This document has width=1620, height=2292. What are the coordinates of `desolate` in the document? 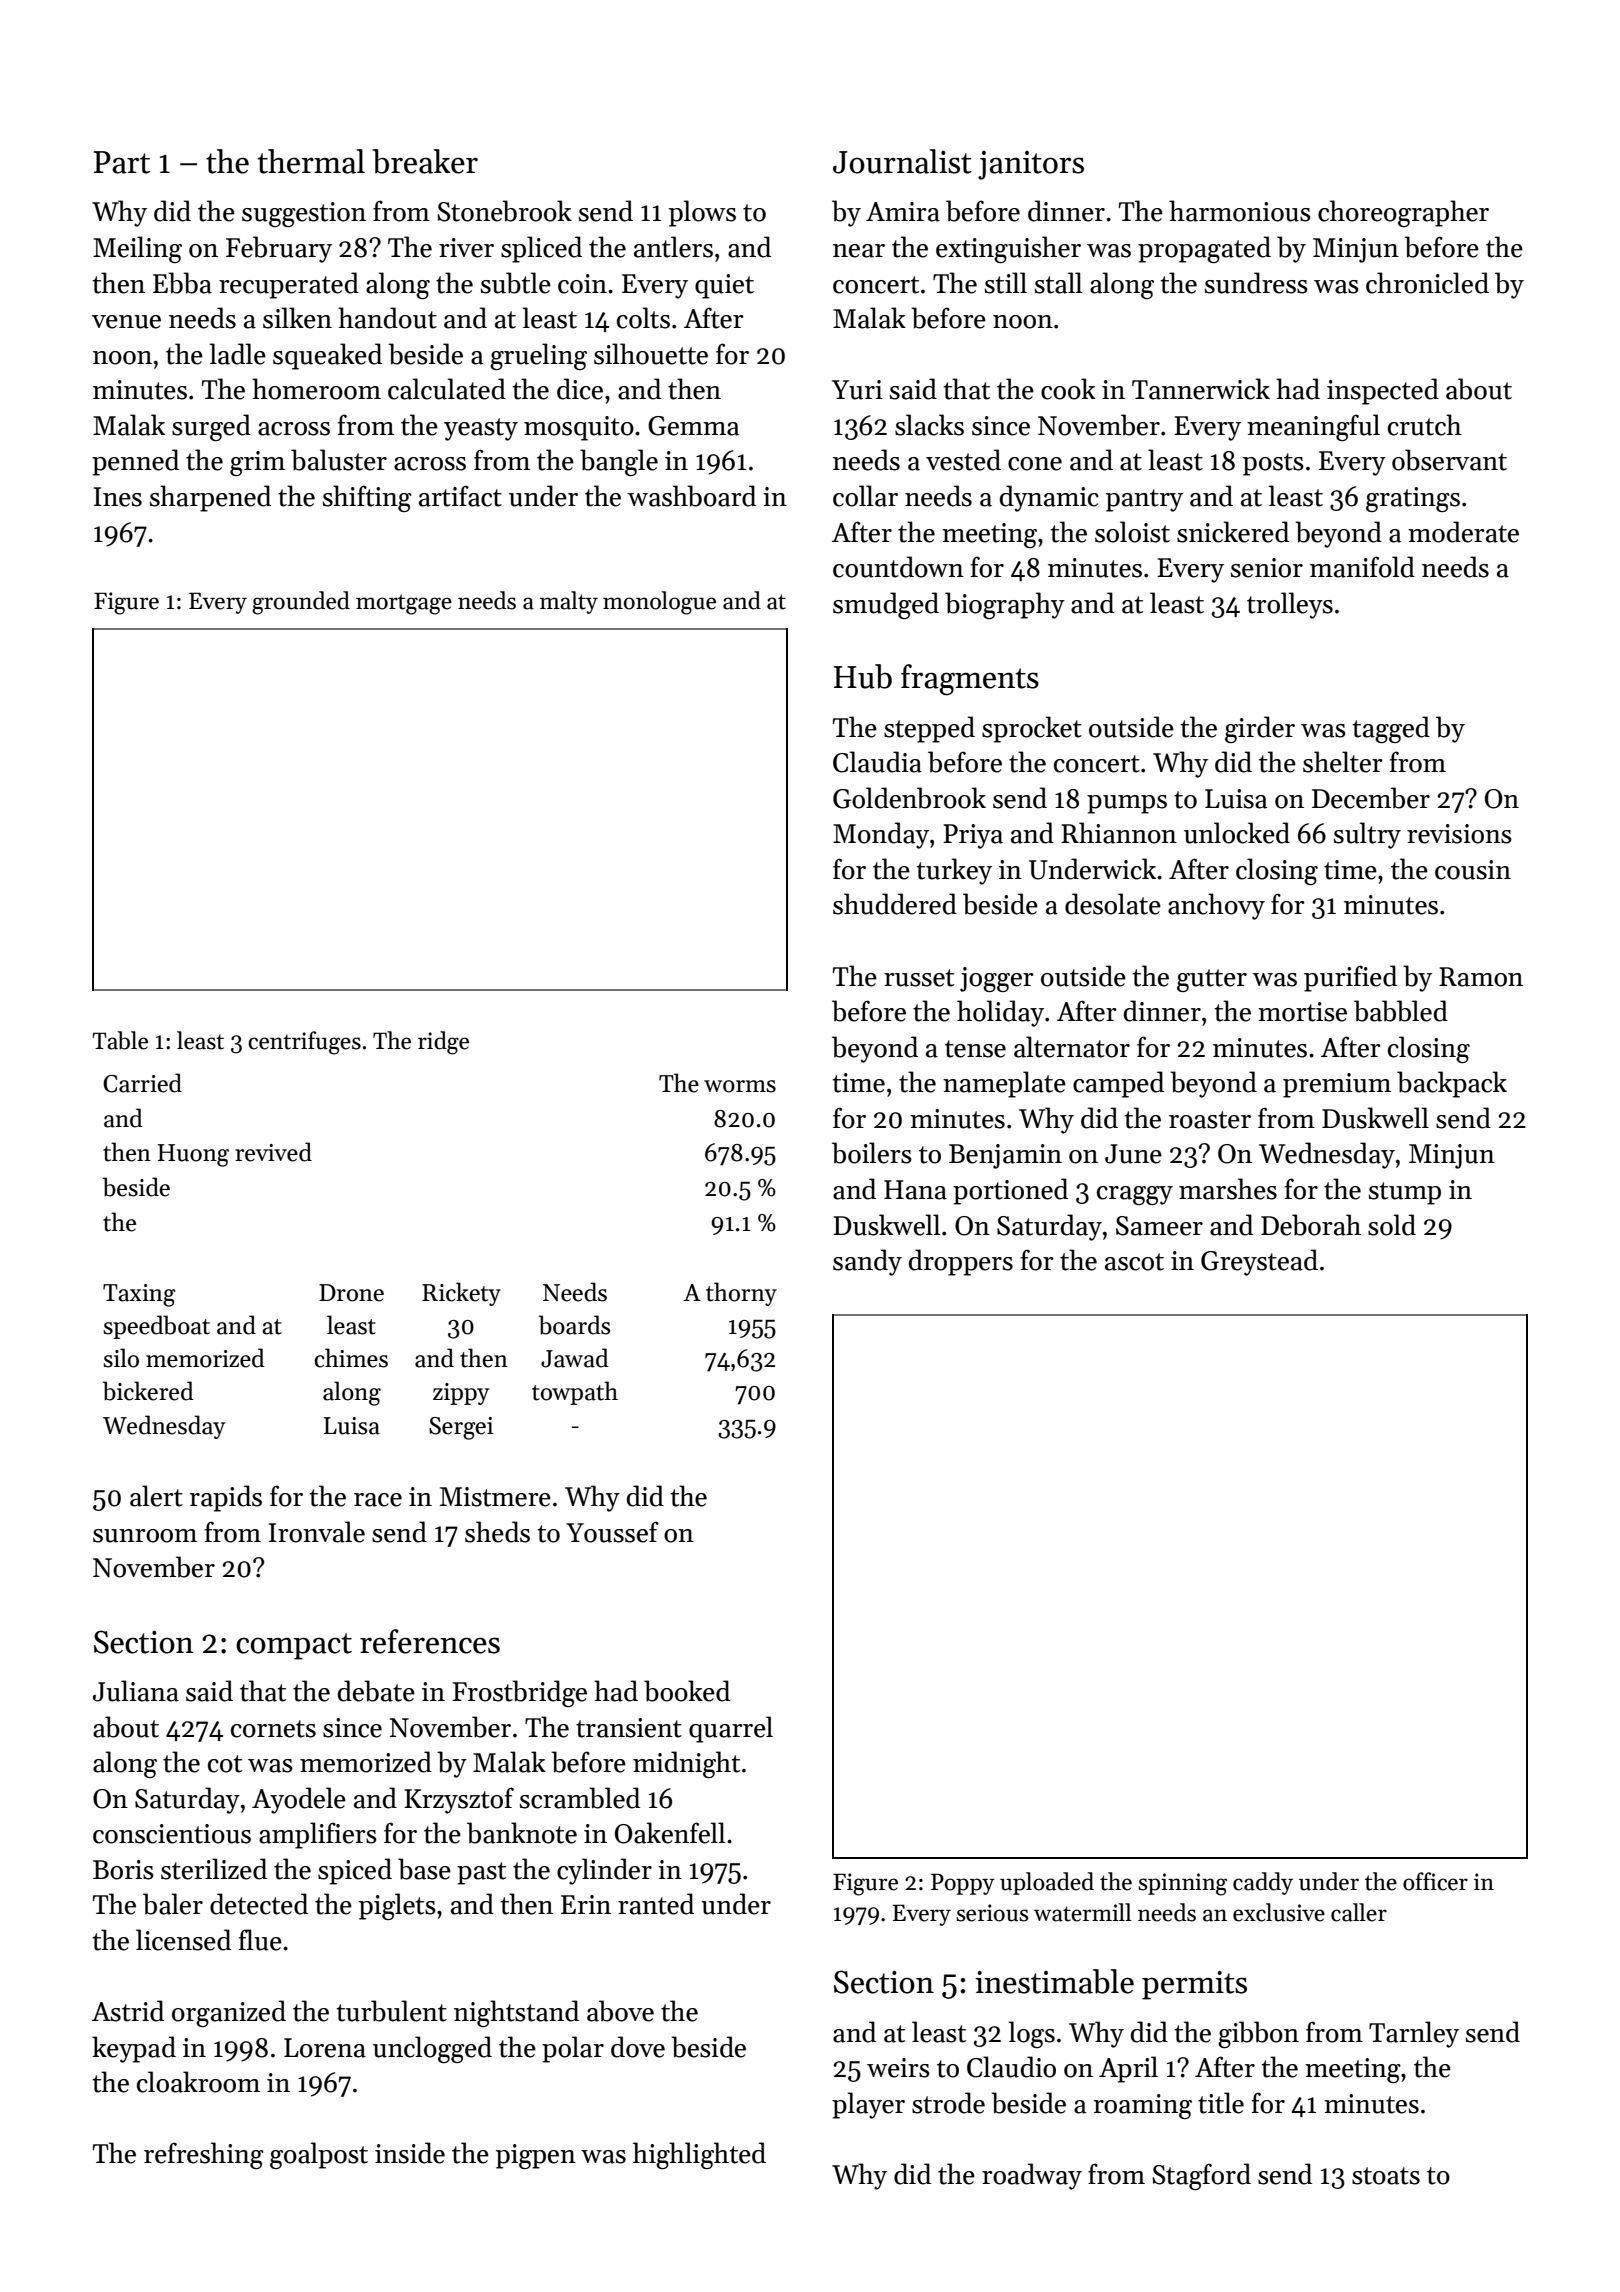 It's located at (1113, 904).
